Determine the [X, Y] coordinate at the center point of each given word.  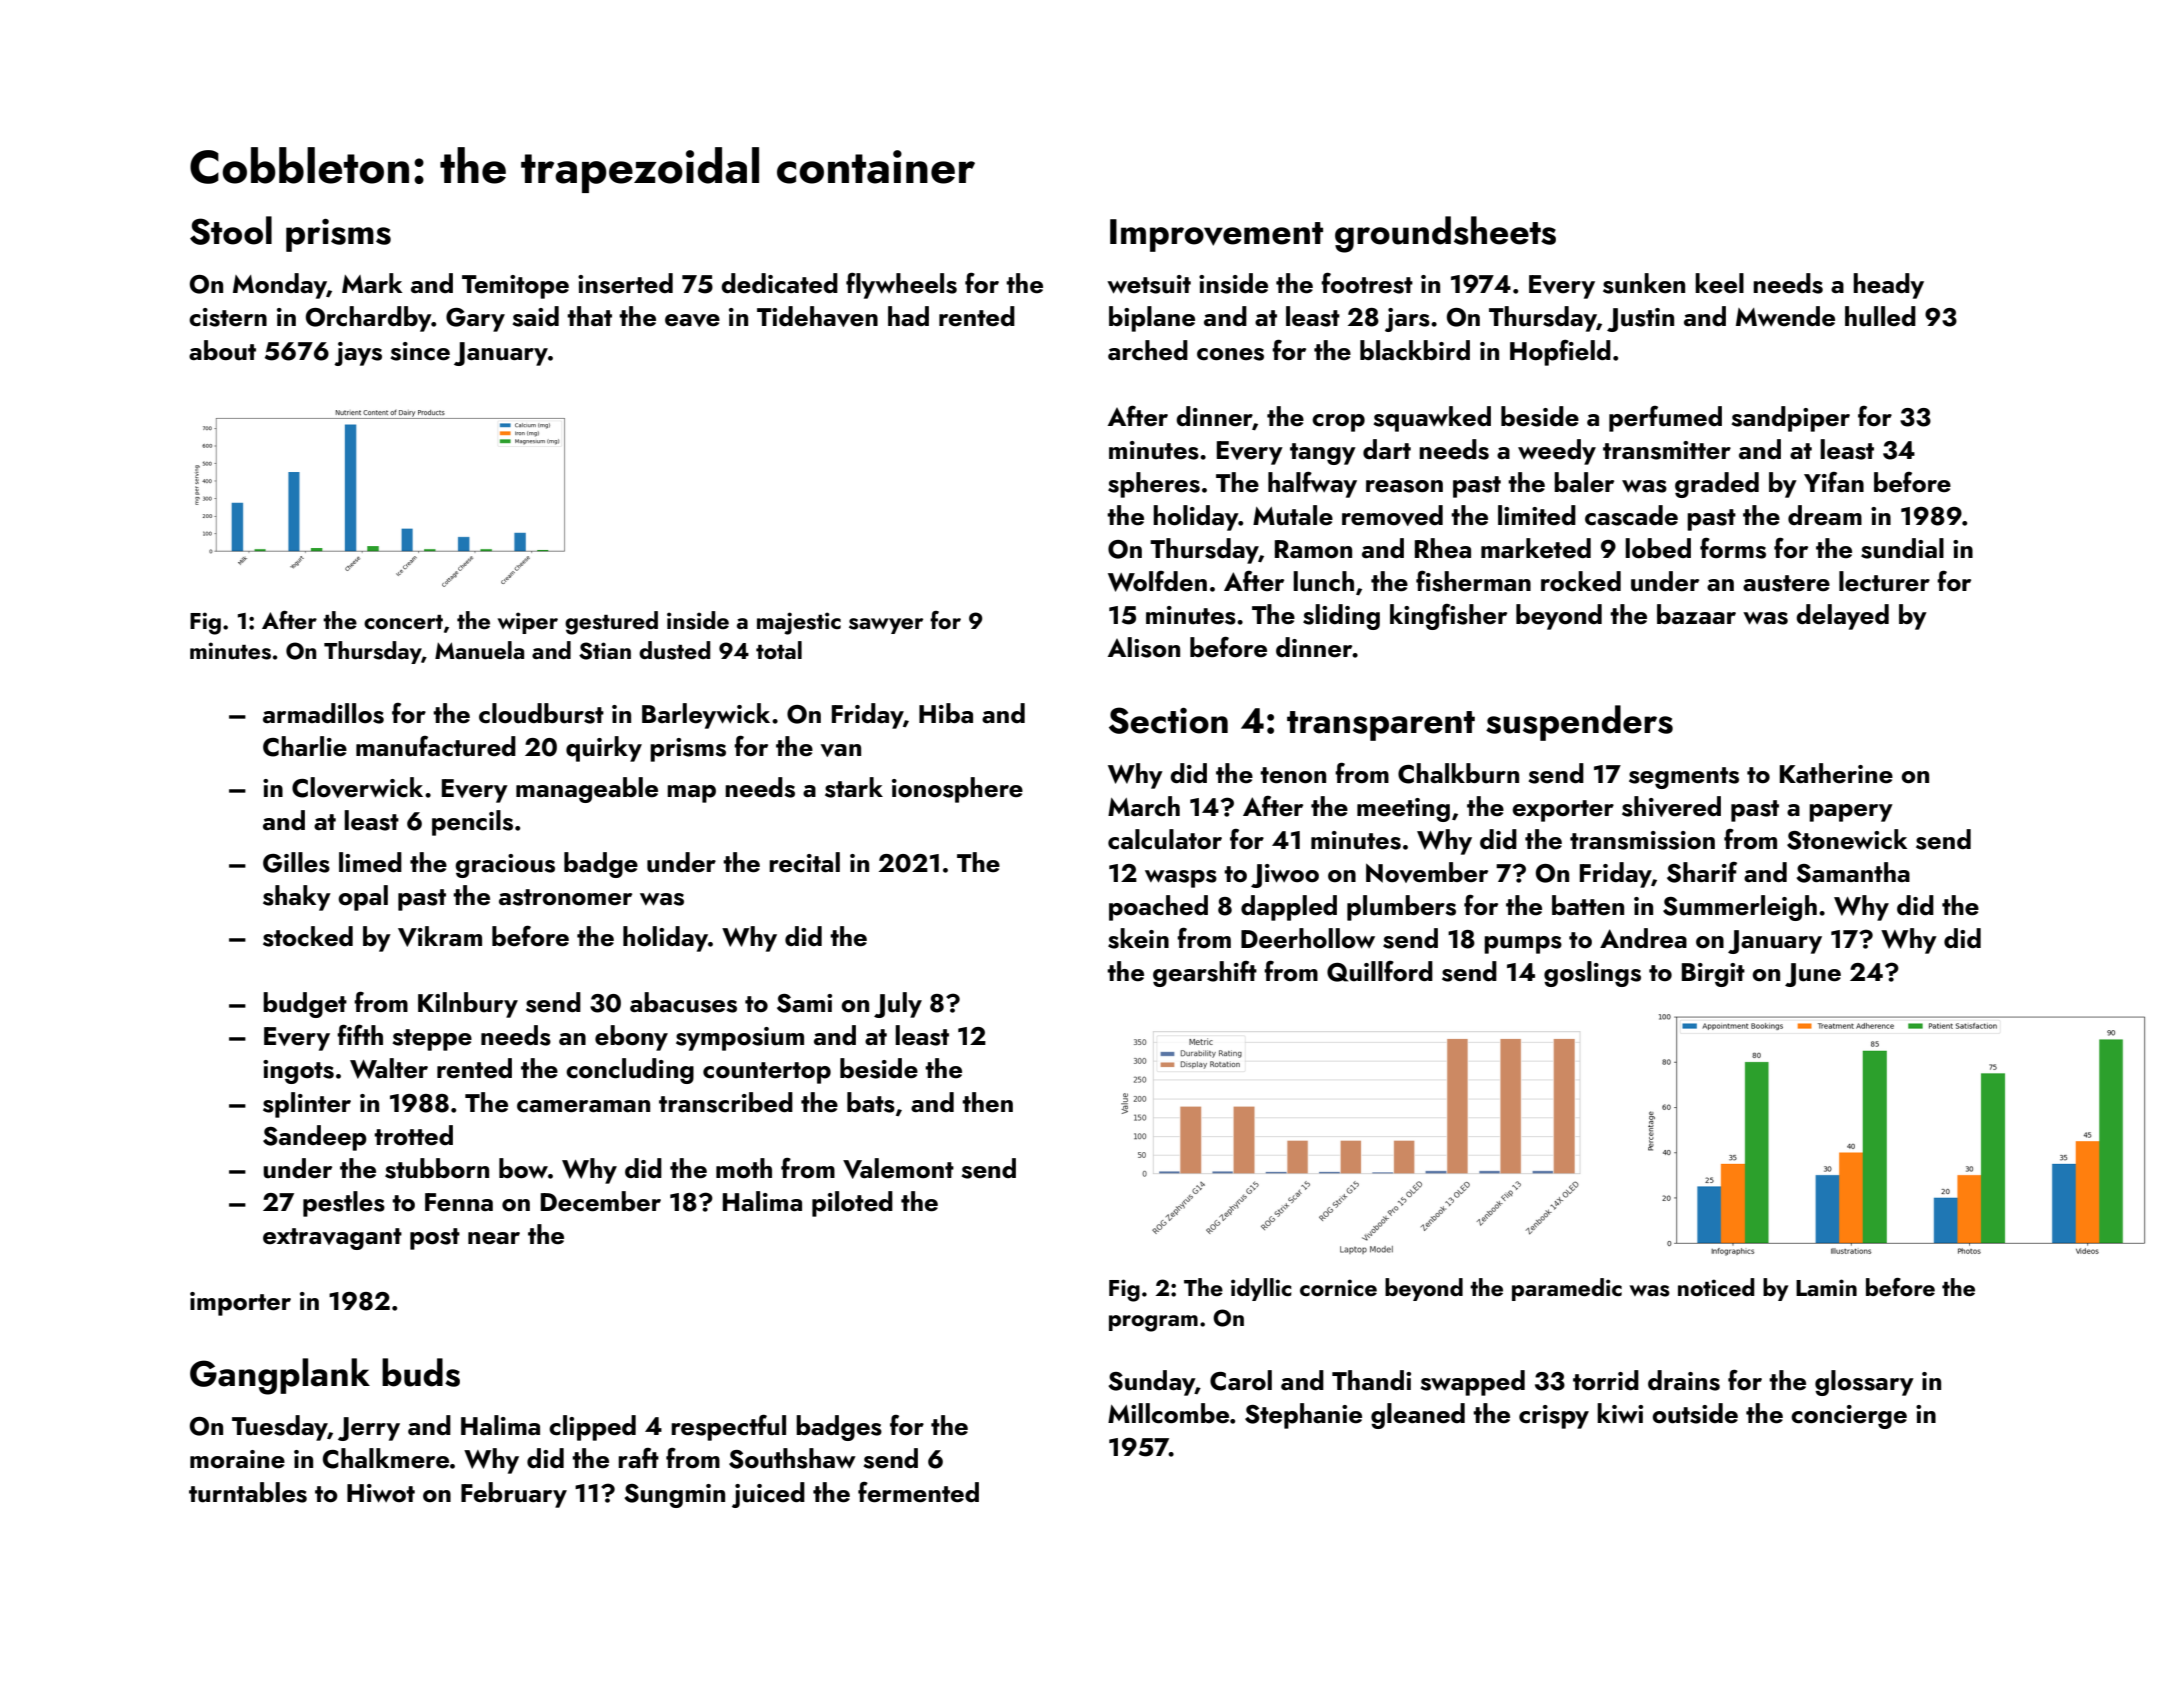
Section [1168, 720]
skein [1138, 938]
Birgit [1713, 975]
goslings [1592, 974]
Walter [389, 1068]
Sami [804, 1003]
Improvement [1216, 235]
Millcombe [1168, 1413]
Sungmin [674, 1496]
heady [1888, 286]
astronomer [565, 897]
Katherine [1836, 773]
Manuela [479, 650]
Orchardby [369, 319]
